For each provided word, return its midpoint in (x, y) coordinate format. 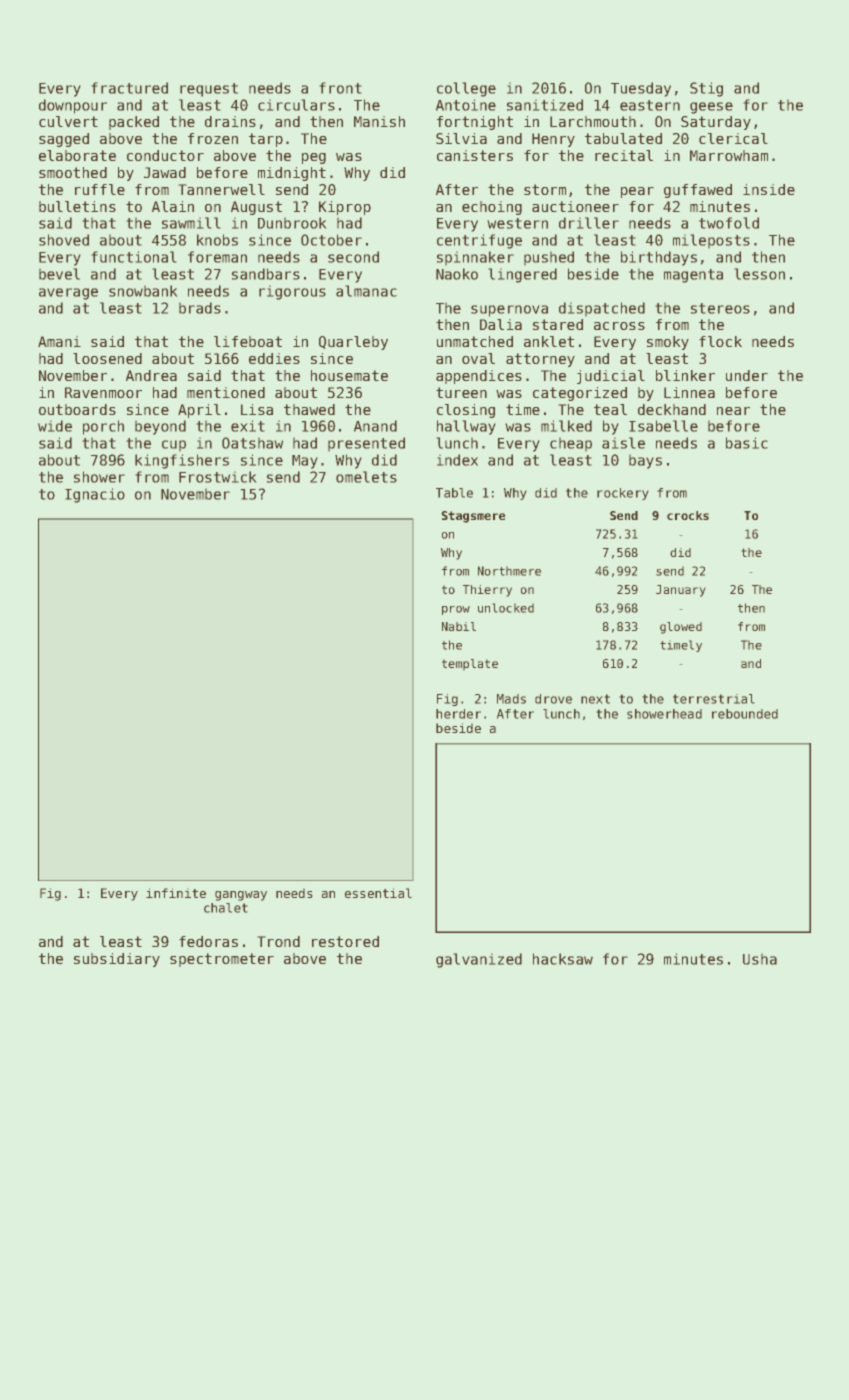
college (466, 89)
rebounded (745, 714)
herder (458, 714)
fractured (130, 88)
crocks (688, 515)
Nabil (459, 626)
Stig (706, 89)
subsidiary (117, 960)
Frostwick (217, 477)
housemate (349, 375)
